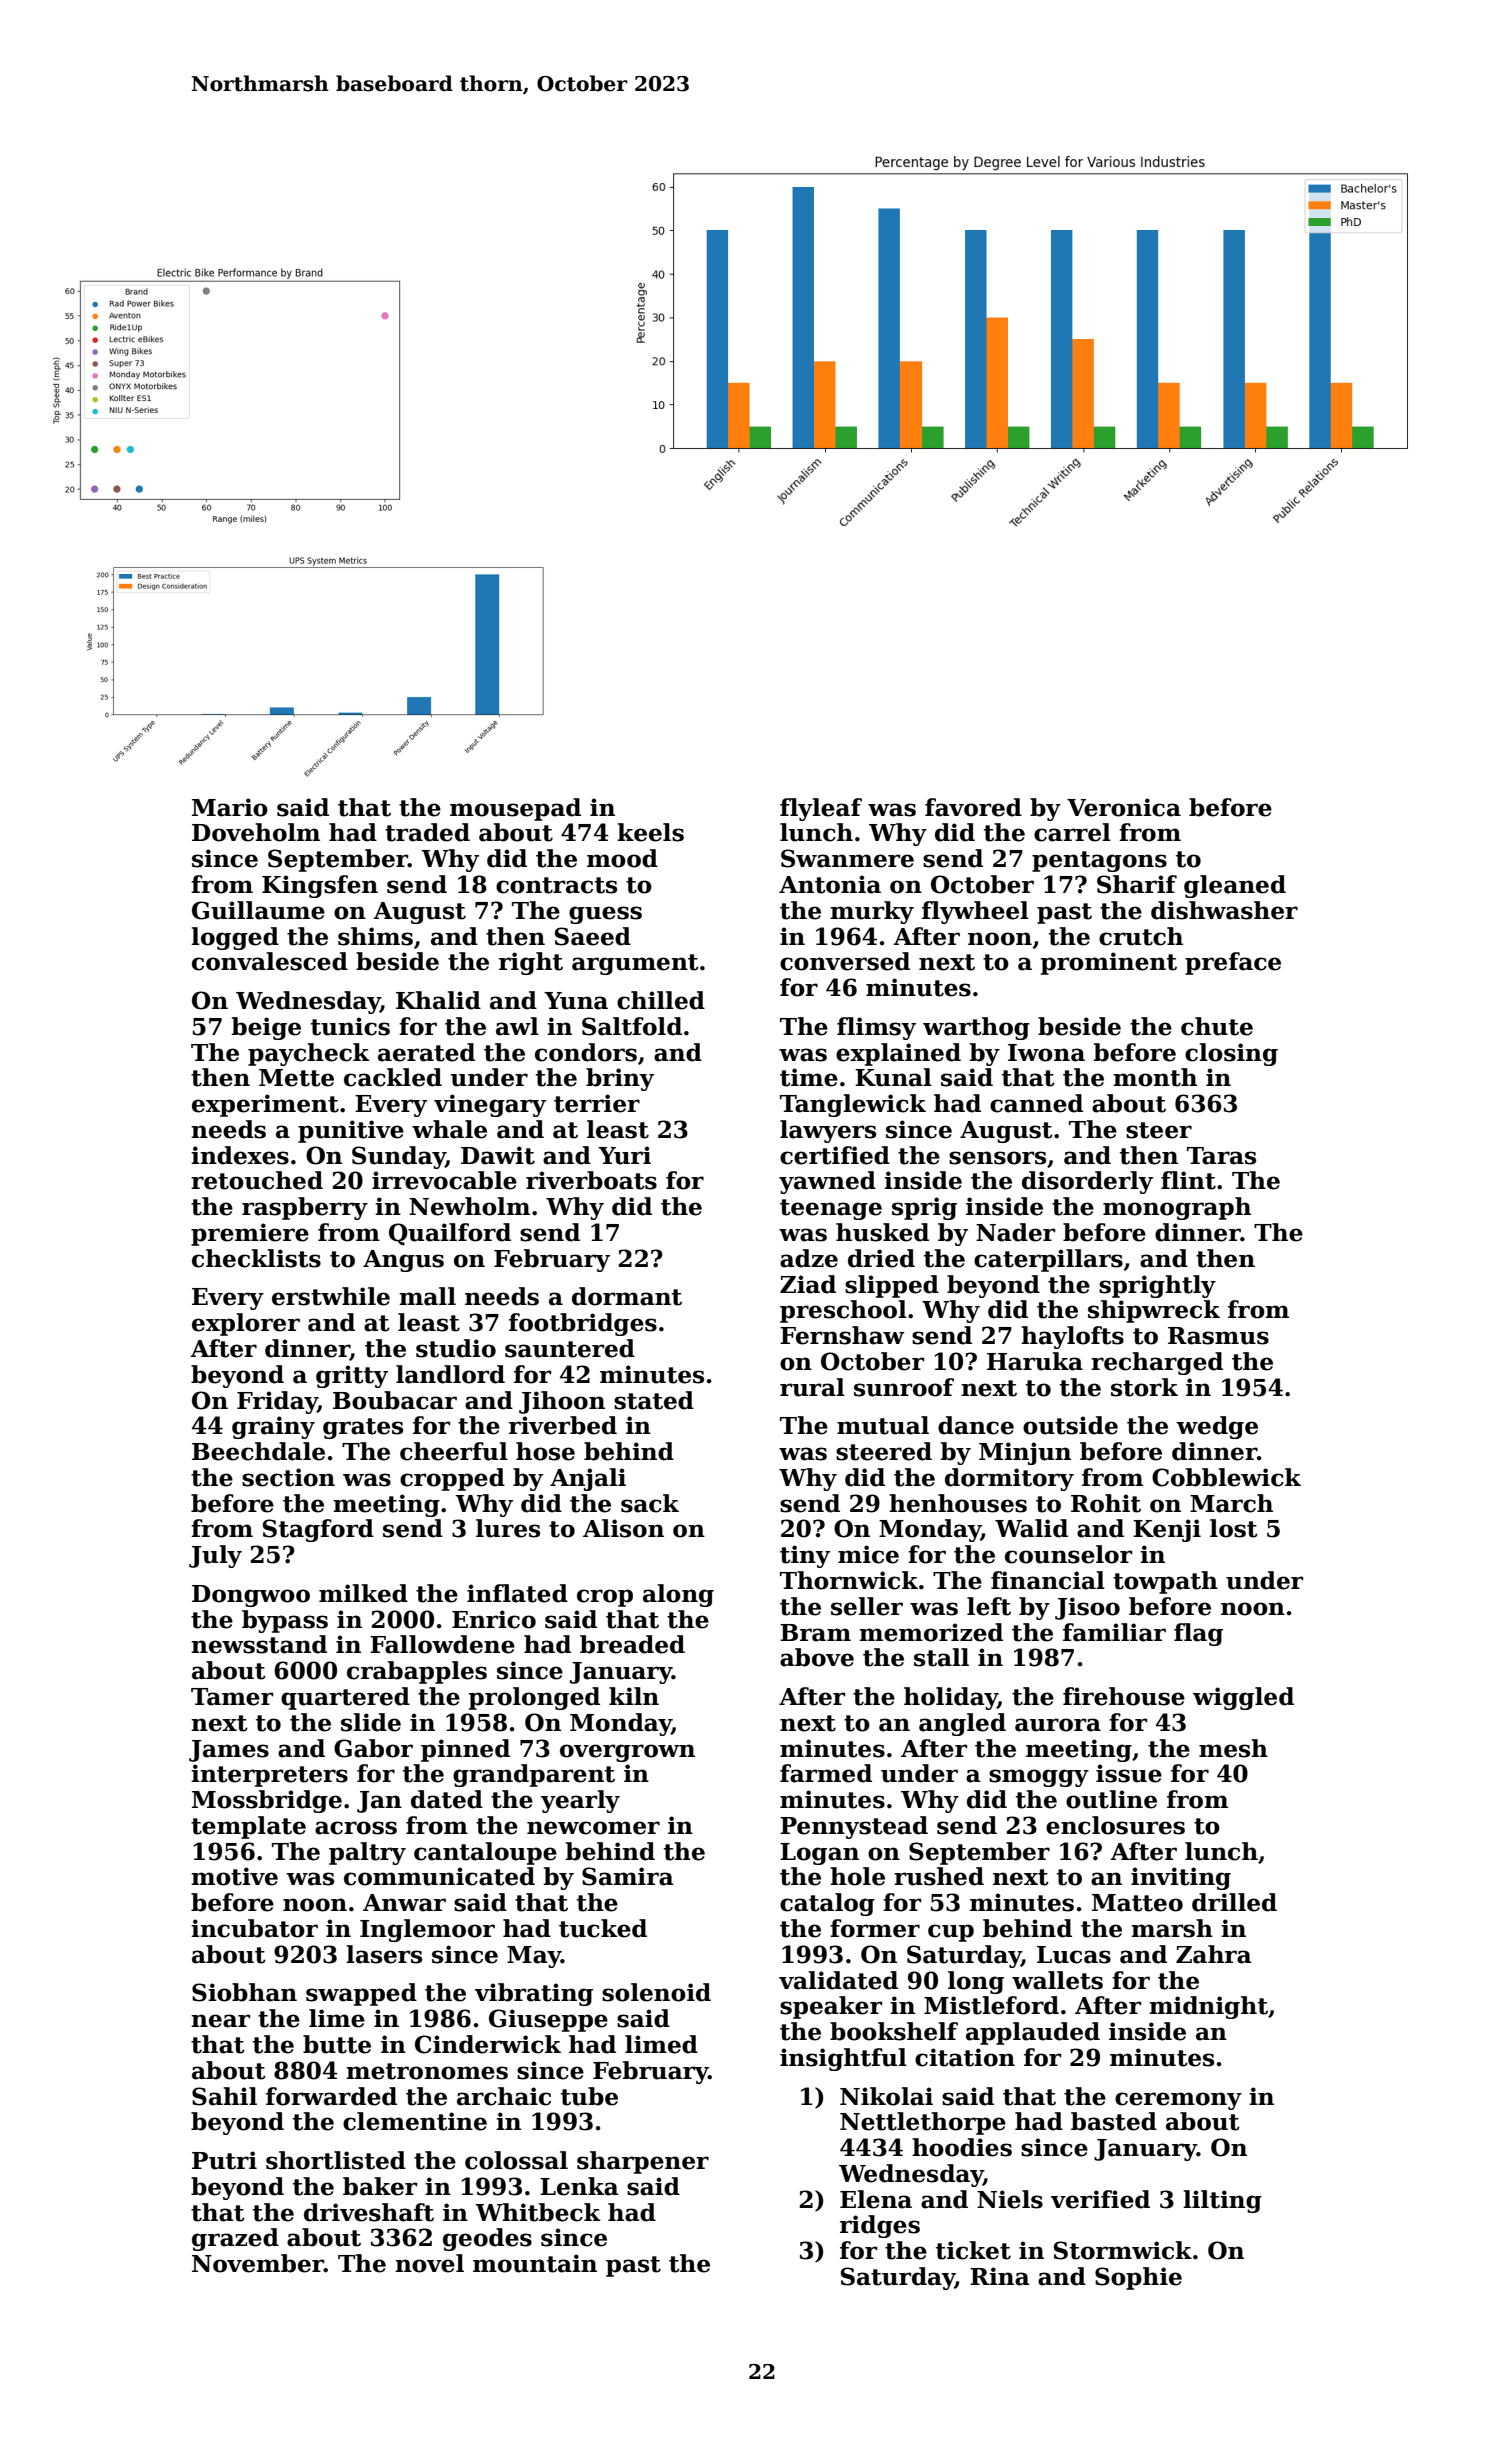 Image resolution: width=1496 pixels, height=2464 pixels. I want to click on explained, so click(898, 1054).
